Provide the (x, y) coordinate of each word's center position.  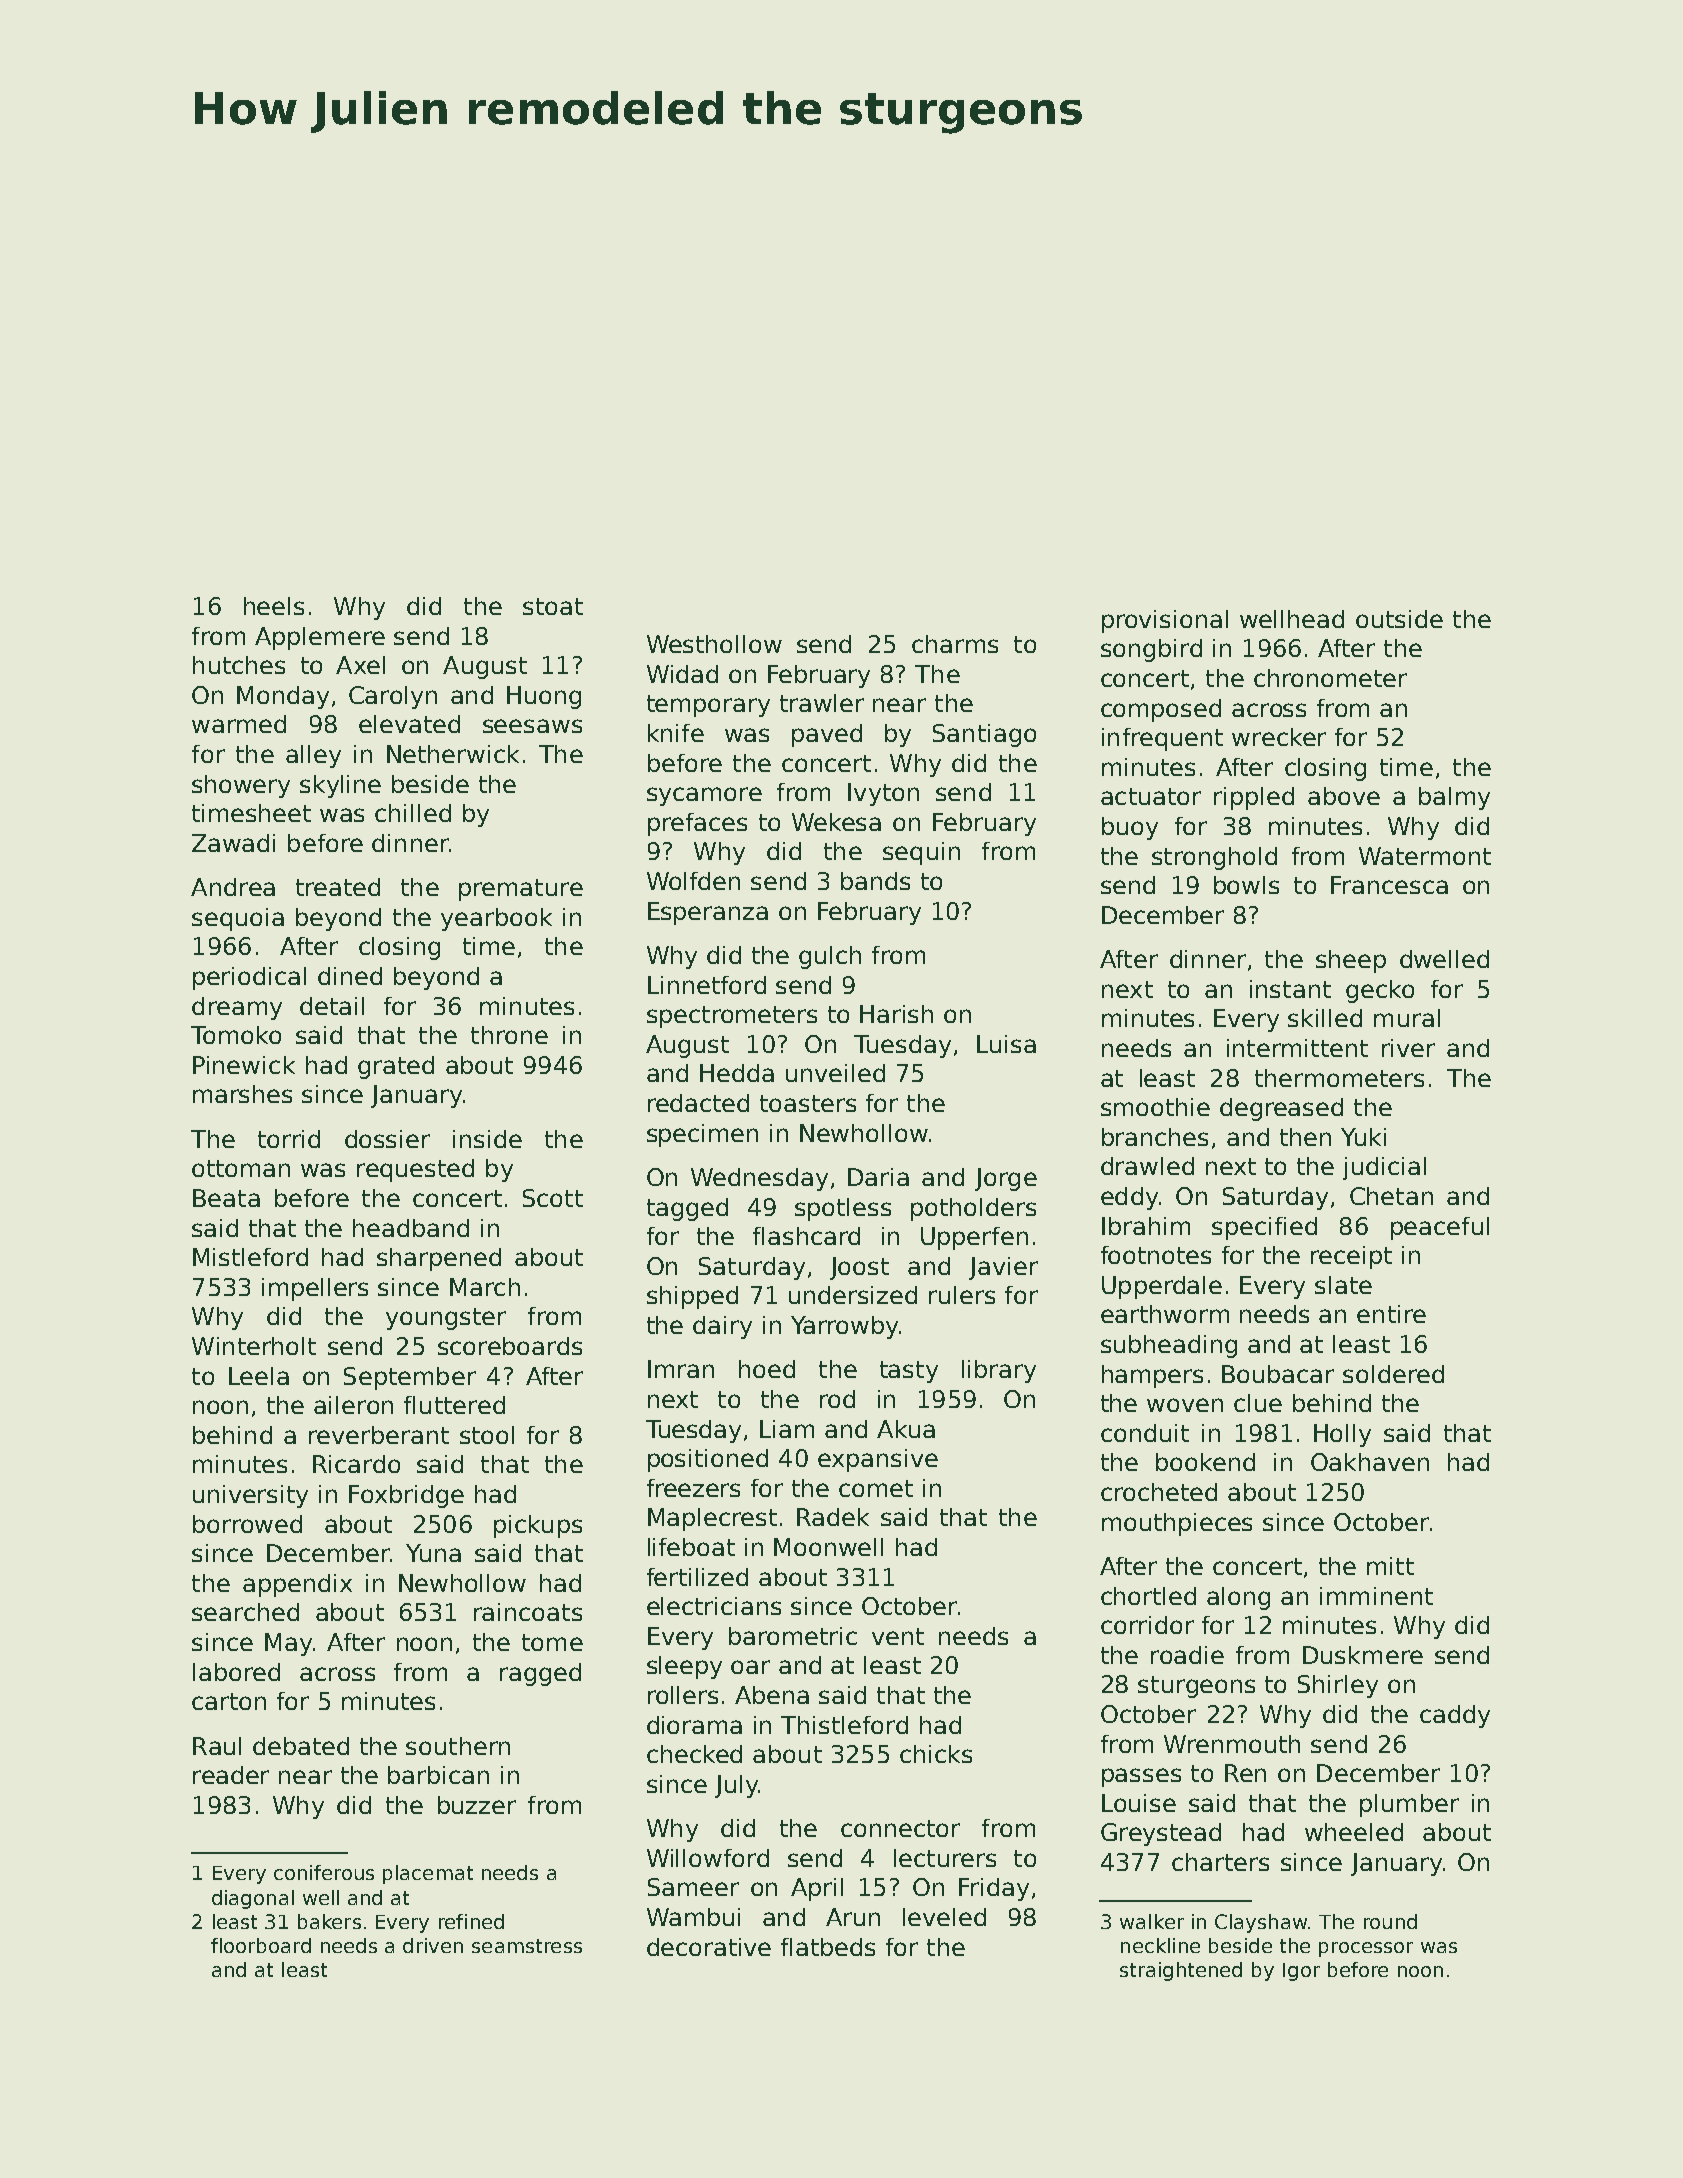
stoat (553, 606)
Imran (681, 1369)
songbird (1151, 650)
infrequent (1162, 739)
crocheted (1159, 1492)
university (250, 1496)
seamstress (527, 1946)
